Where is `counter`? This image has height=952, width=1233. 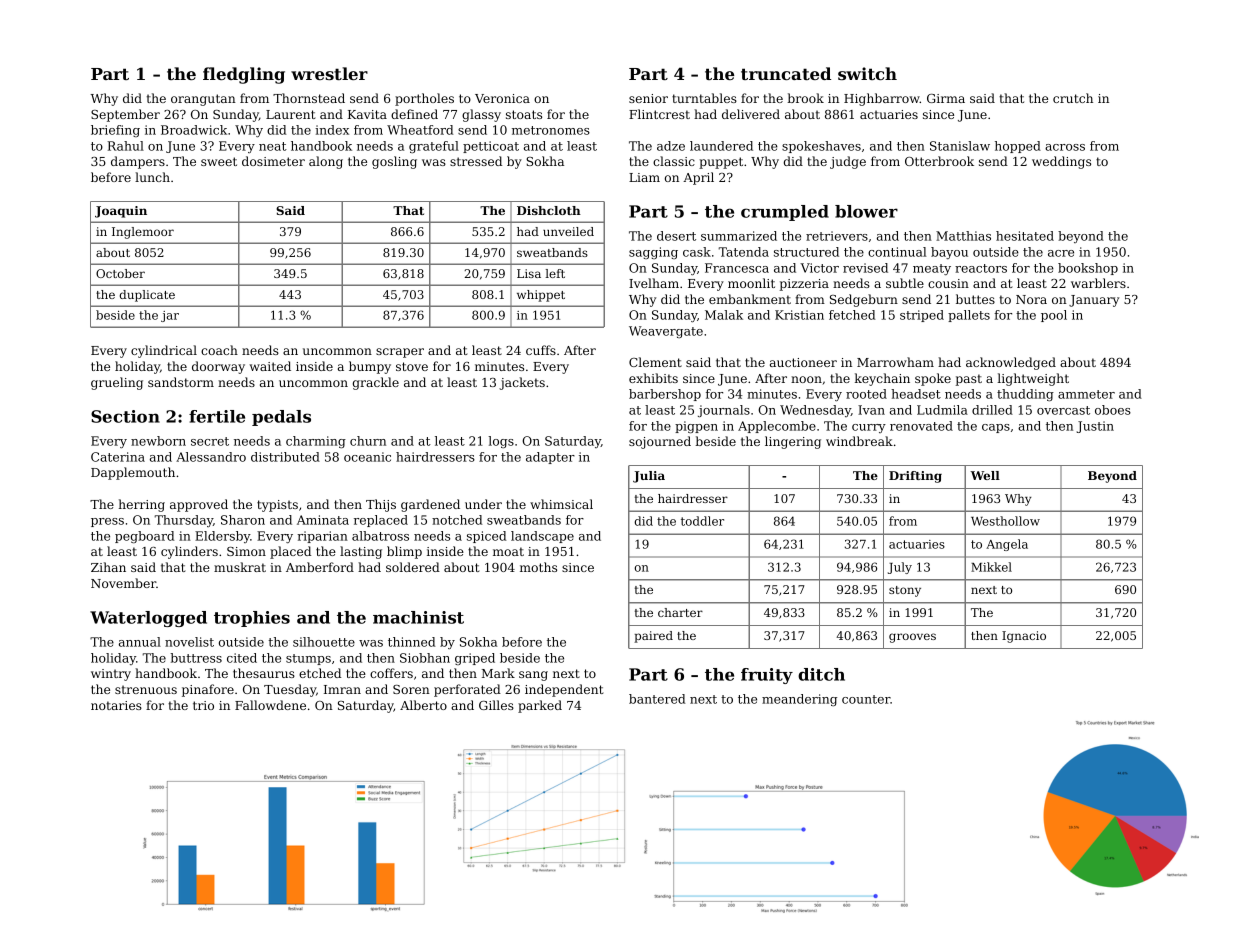
counter is located at coordinates (866, 699).
